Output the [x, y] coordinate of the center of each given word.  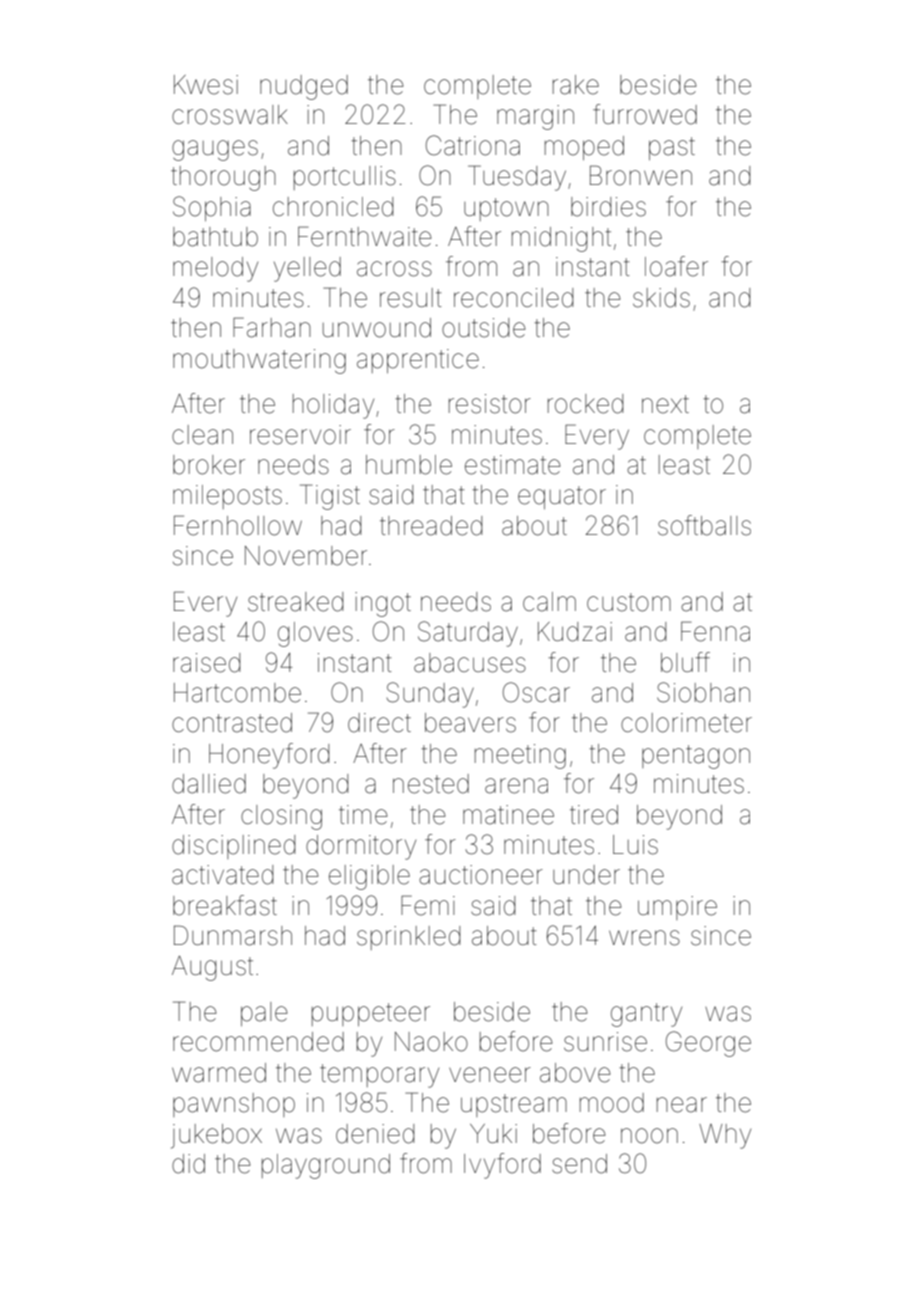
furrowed [645, 114]
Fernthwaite [364, 236]
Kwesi [206, 85]
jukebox [216, 1136]
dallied [209, 784]
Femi [428, 905]
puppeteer [371, 1014]
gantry [646, 1015]
